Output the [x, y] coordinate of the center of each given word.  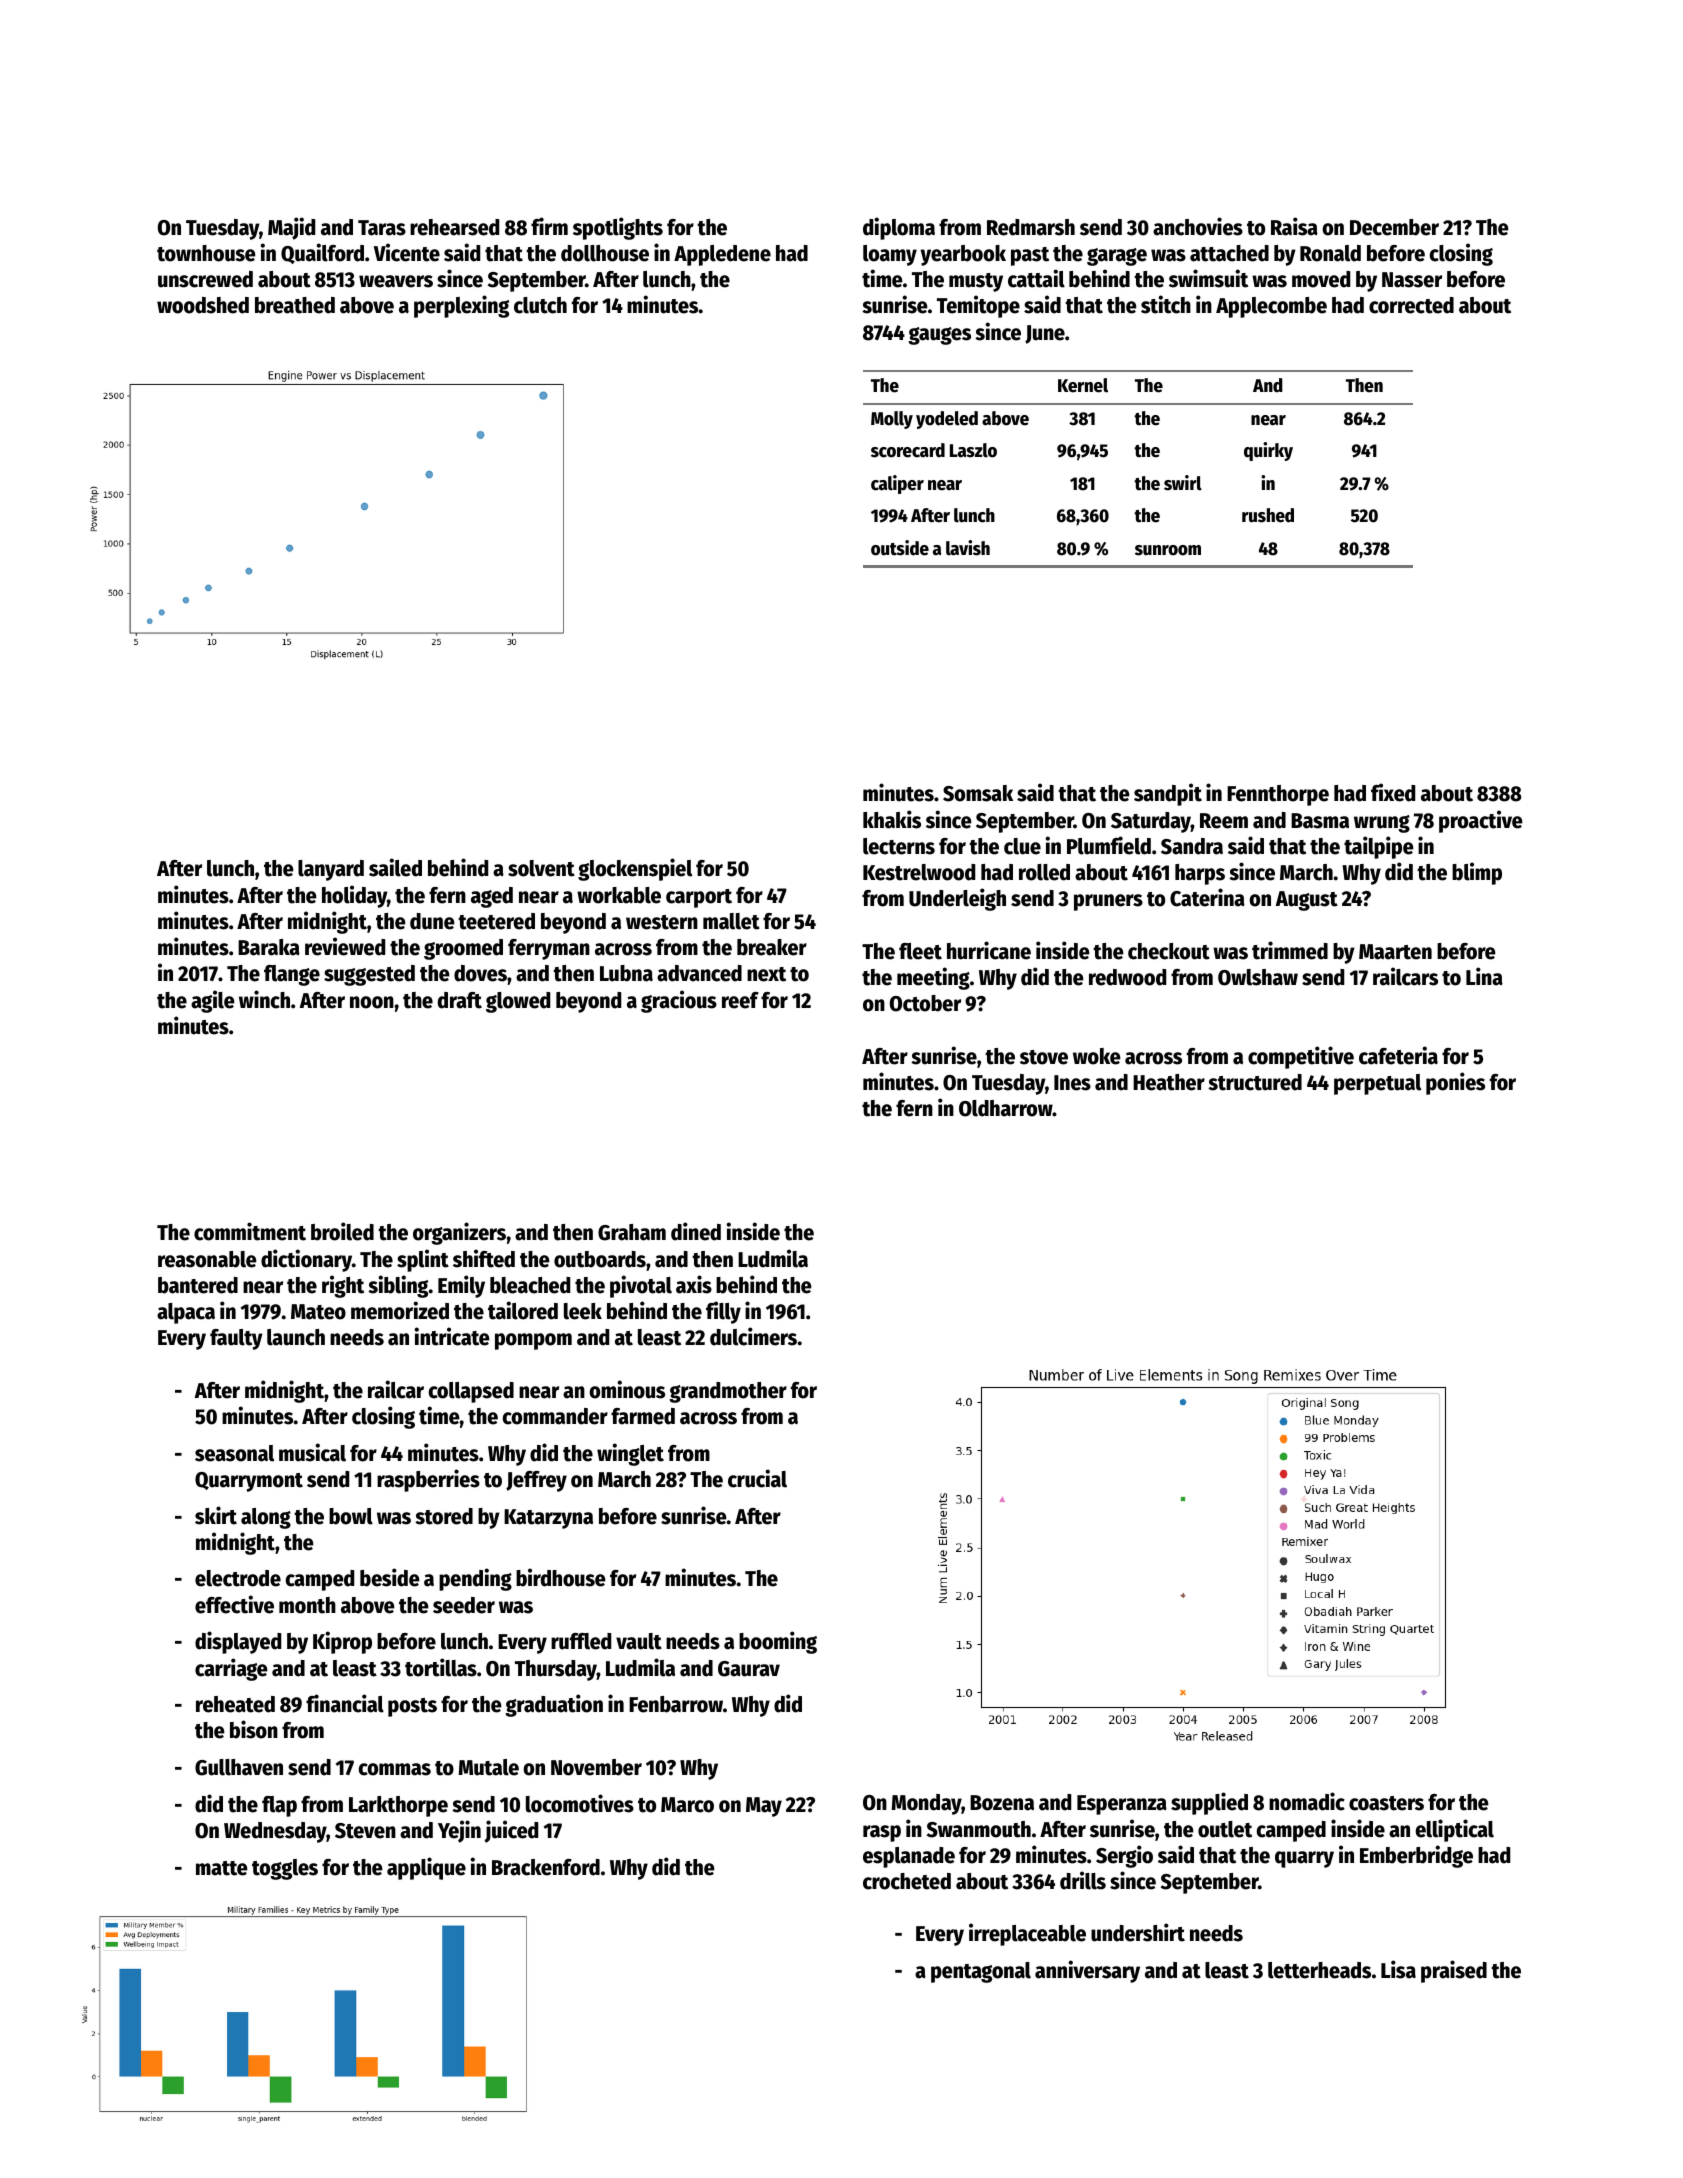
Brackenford [546, 1867]
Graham [632, 1232]
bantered [198, 1285]
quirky [1268, 451]
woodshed [203, 305]
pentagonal [981, 1972]
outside [900, 548]
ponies [1455, 1083]
